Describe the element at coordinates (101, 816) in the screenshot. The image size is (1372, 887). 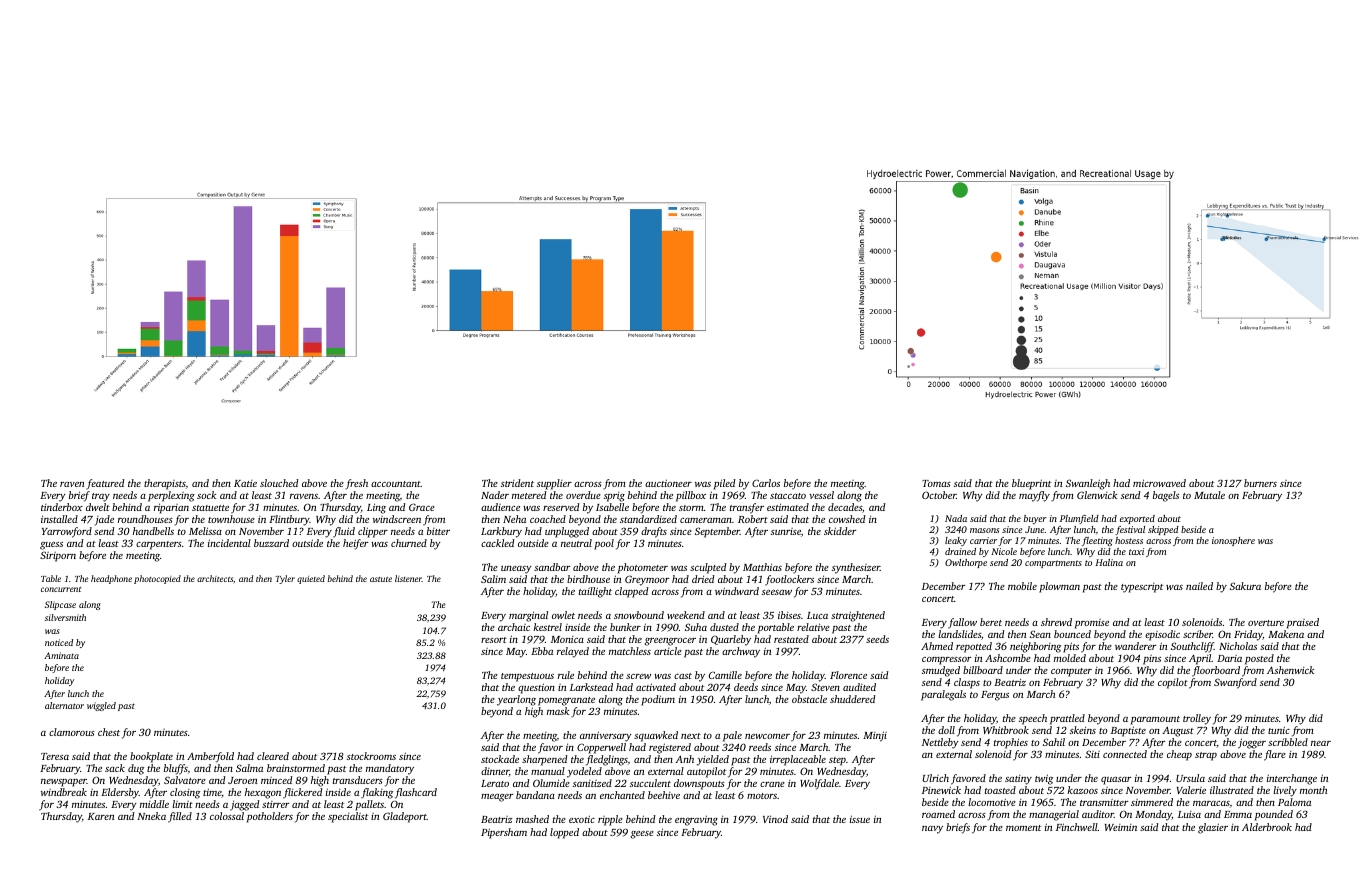
I see `Karen` at that location.
